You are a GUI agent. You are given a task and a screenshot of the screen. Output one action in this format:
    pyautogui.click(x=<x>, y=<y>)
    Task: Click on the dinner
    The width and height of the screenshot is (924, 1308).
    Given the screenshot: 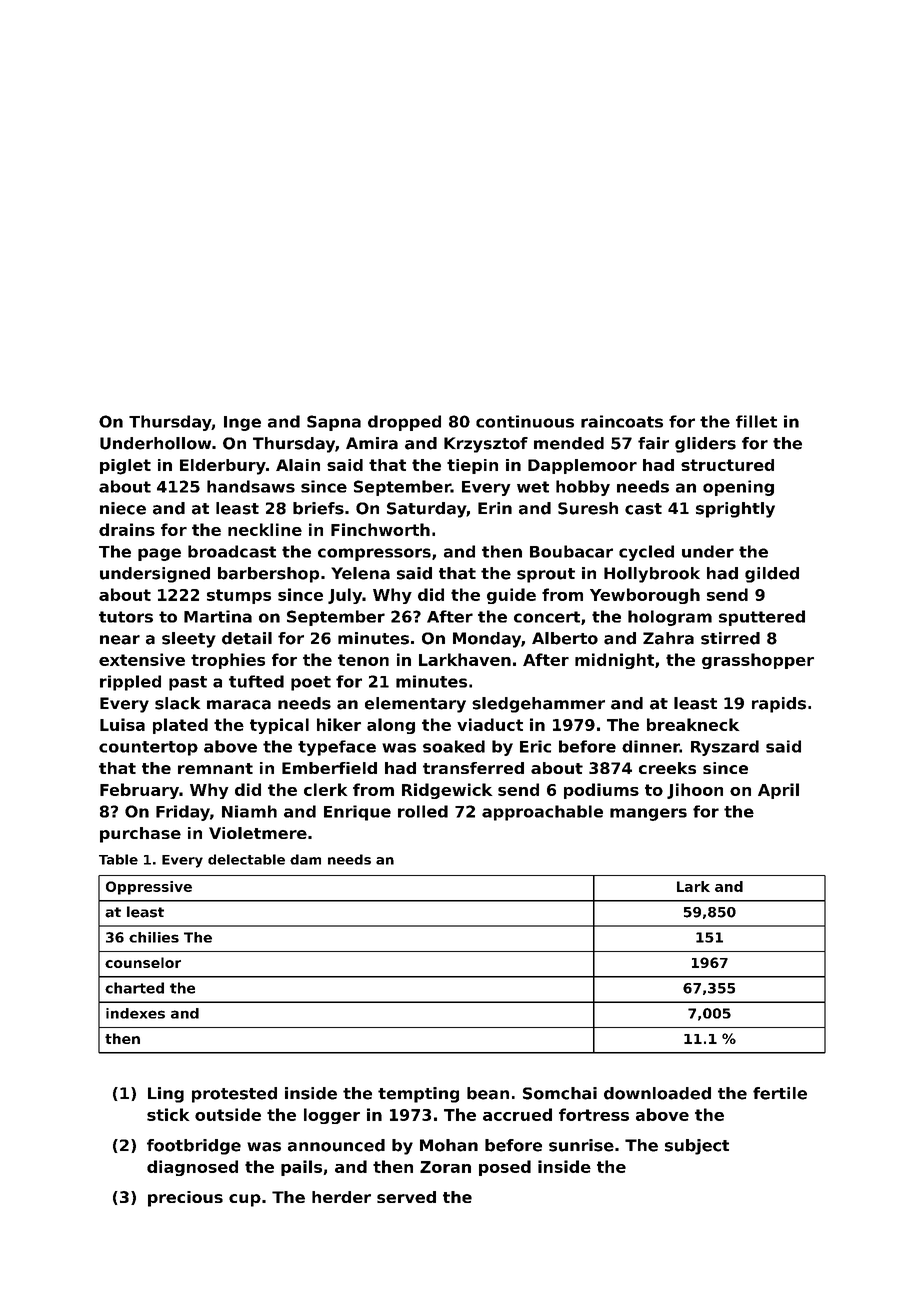 What is the action you would take?
    pyautogui.click(x=651, y=746)
